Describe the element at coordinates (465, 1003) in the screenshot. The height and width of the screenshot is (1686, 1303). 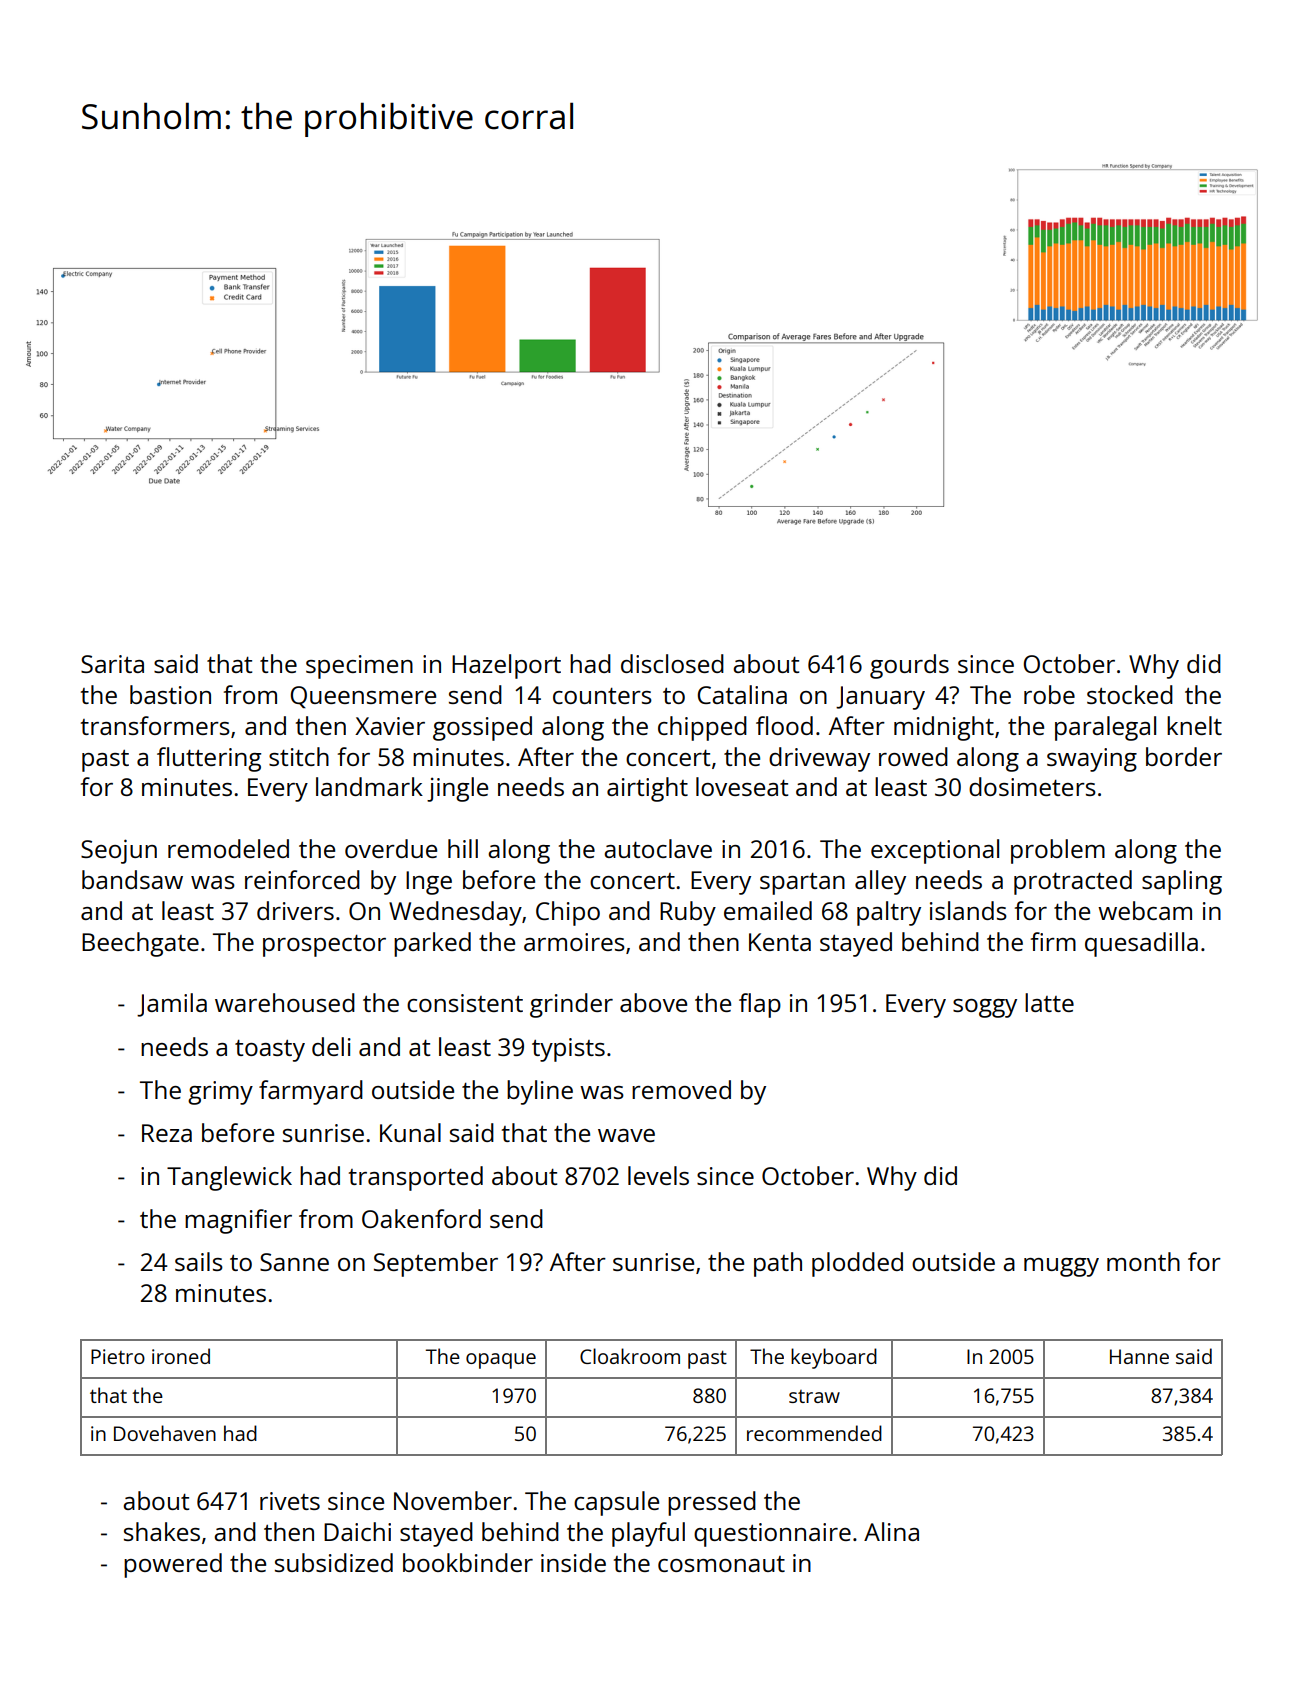
I see `consistent` at that location.
